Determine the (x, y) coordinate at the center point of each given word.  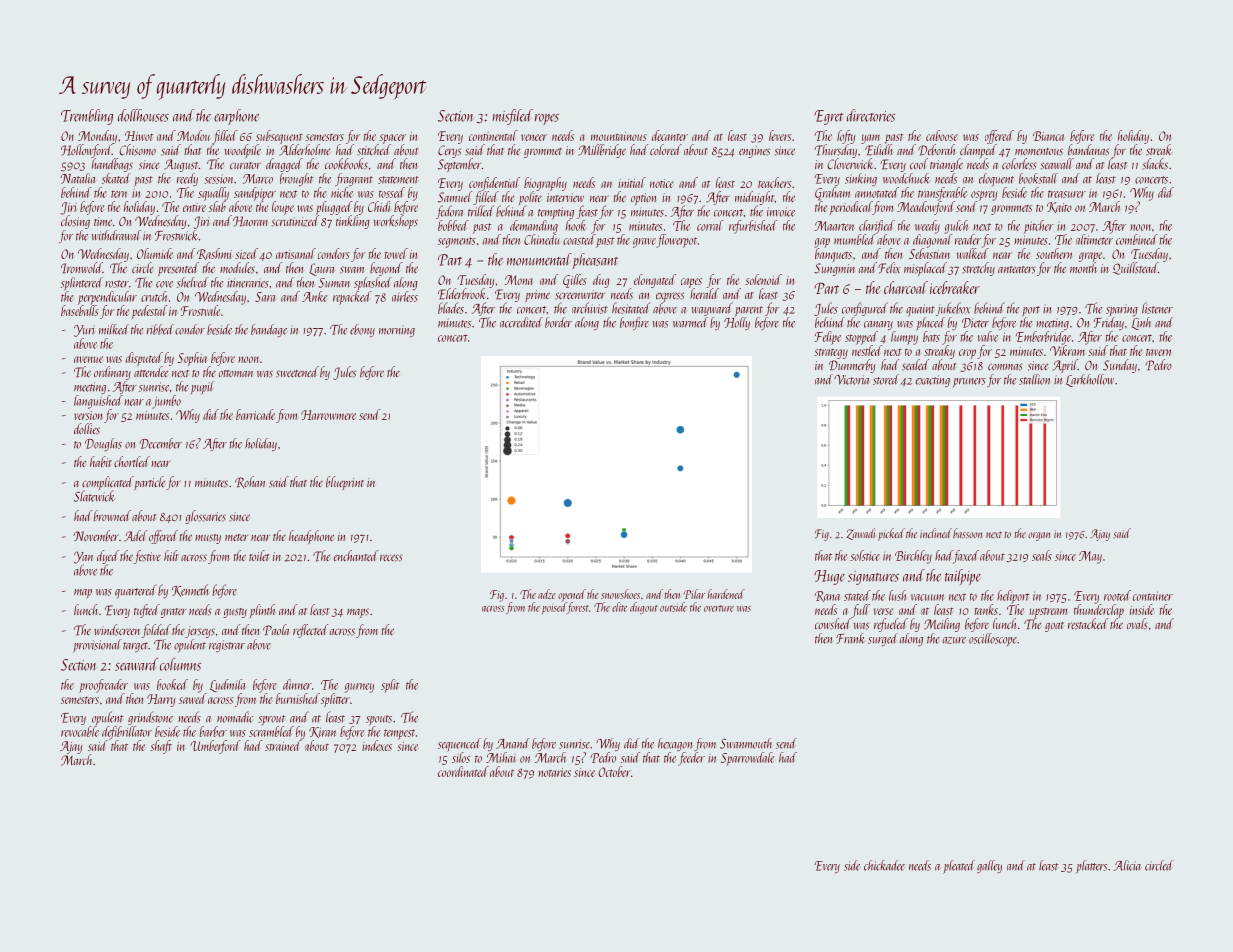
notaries (554, 772)
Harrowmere (328, 415)
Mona (519, 280)
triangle (946, 165)
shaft (161, 747)
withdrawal (116, 235)
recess (391, 558)
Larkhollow (1090, 380)
